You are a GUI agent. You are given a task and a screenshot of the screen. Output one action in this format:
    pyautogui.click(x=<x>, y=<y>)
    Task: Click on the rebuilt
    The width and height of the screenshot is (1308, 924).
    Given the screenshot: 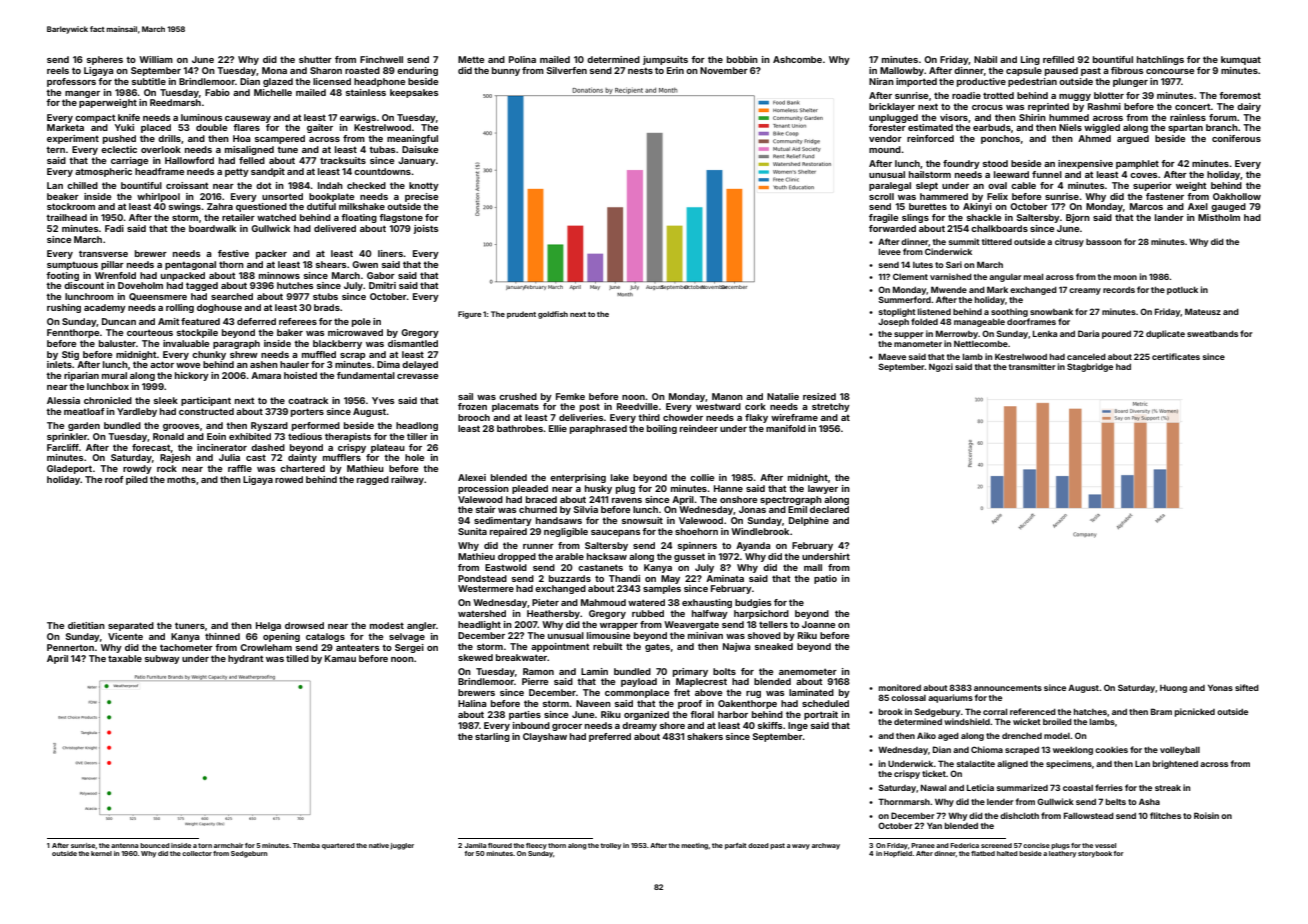 What is the action you would take?
    pyautogui.click(x=608, y=646)
